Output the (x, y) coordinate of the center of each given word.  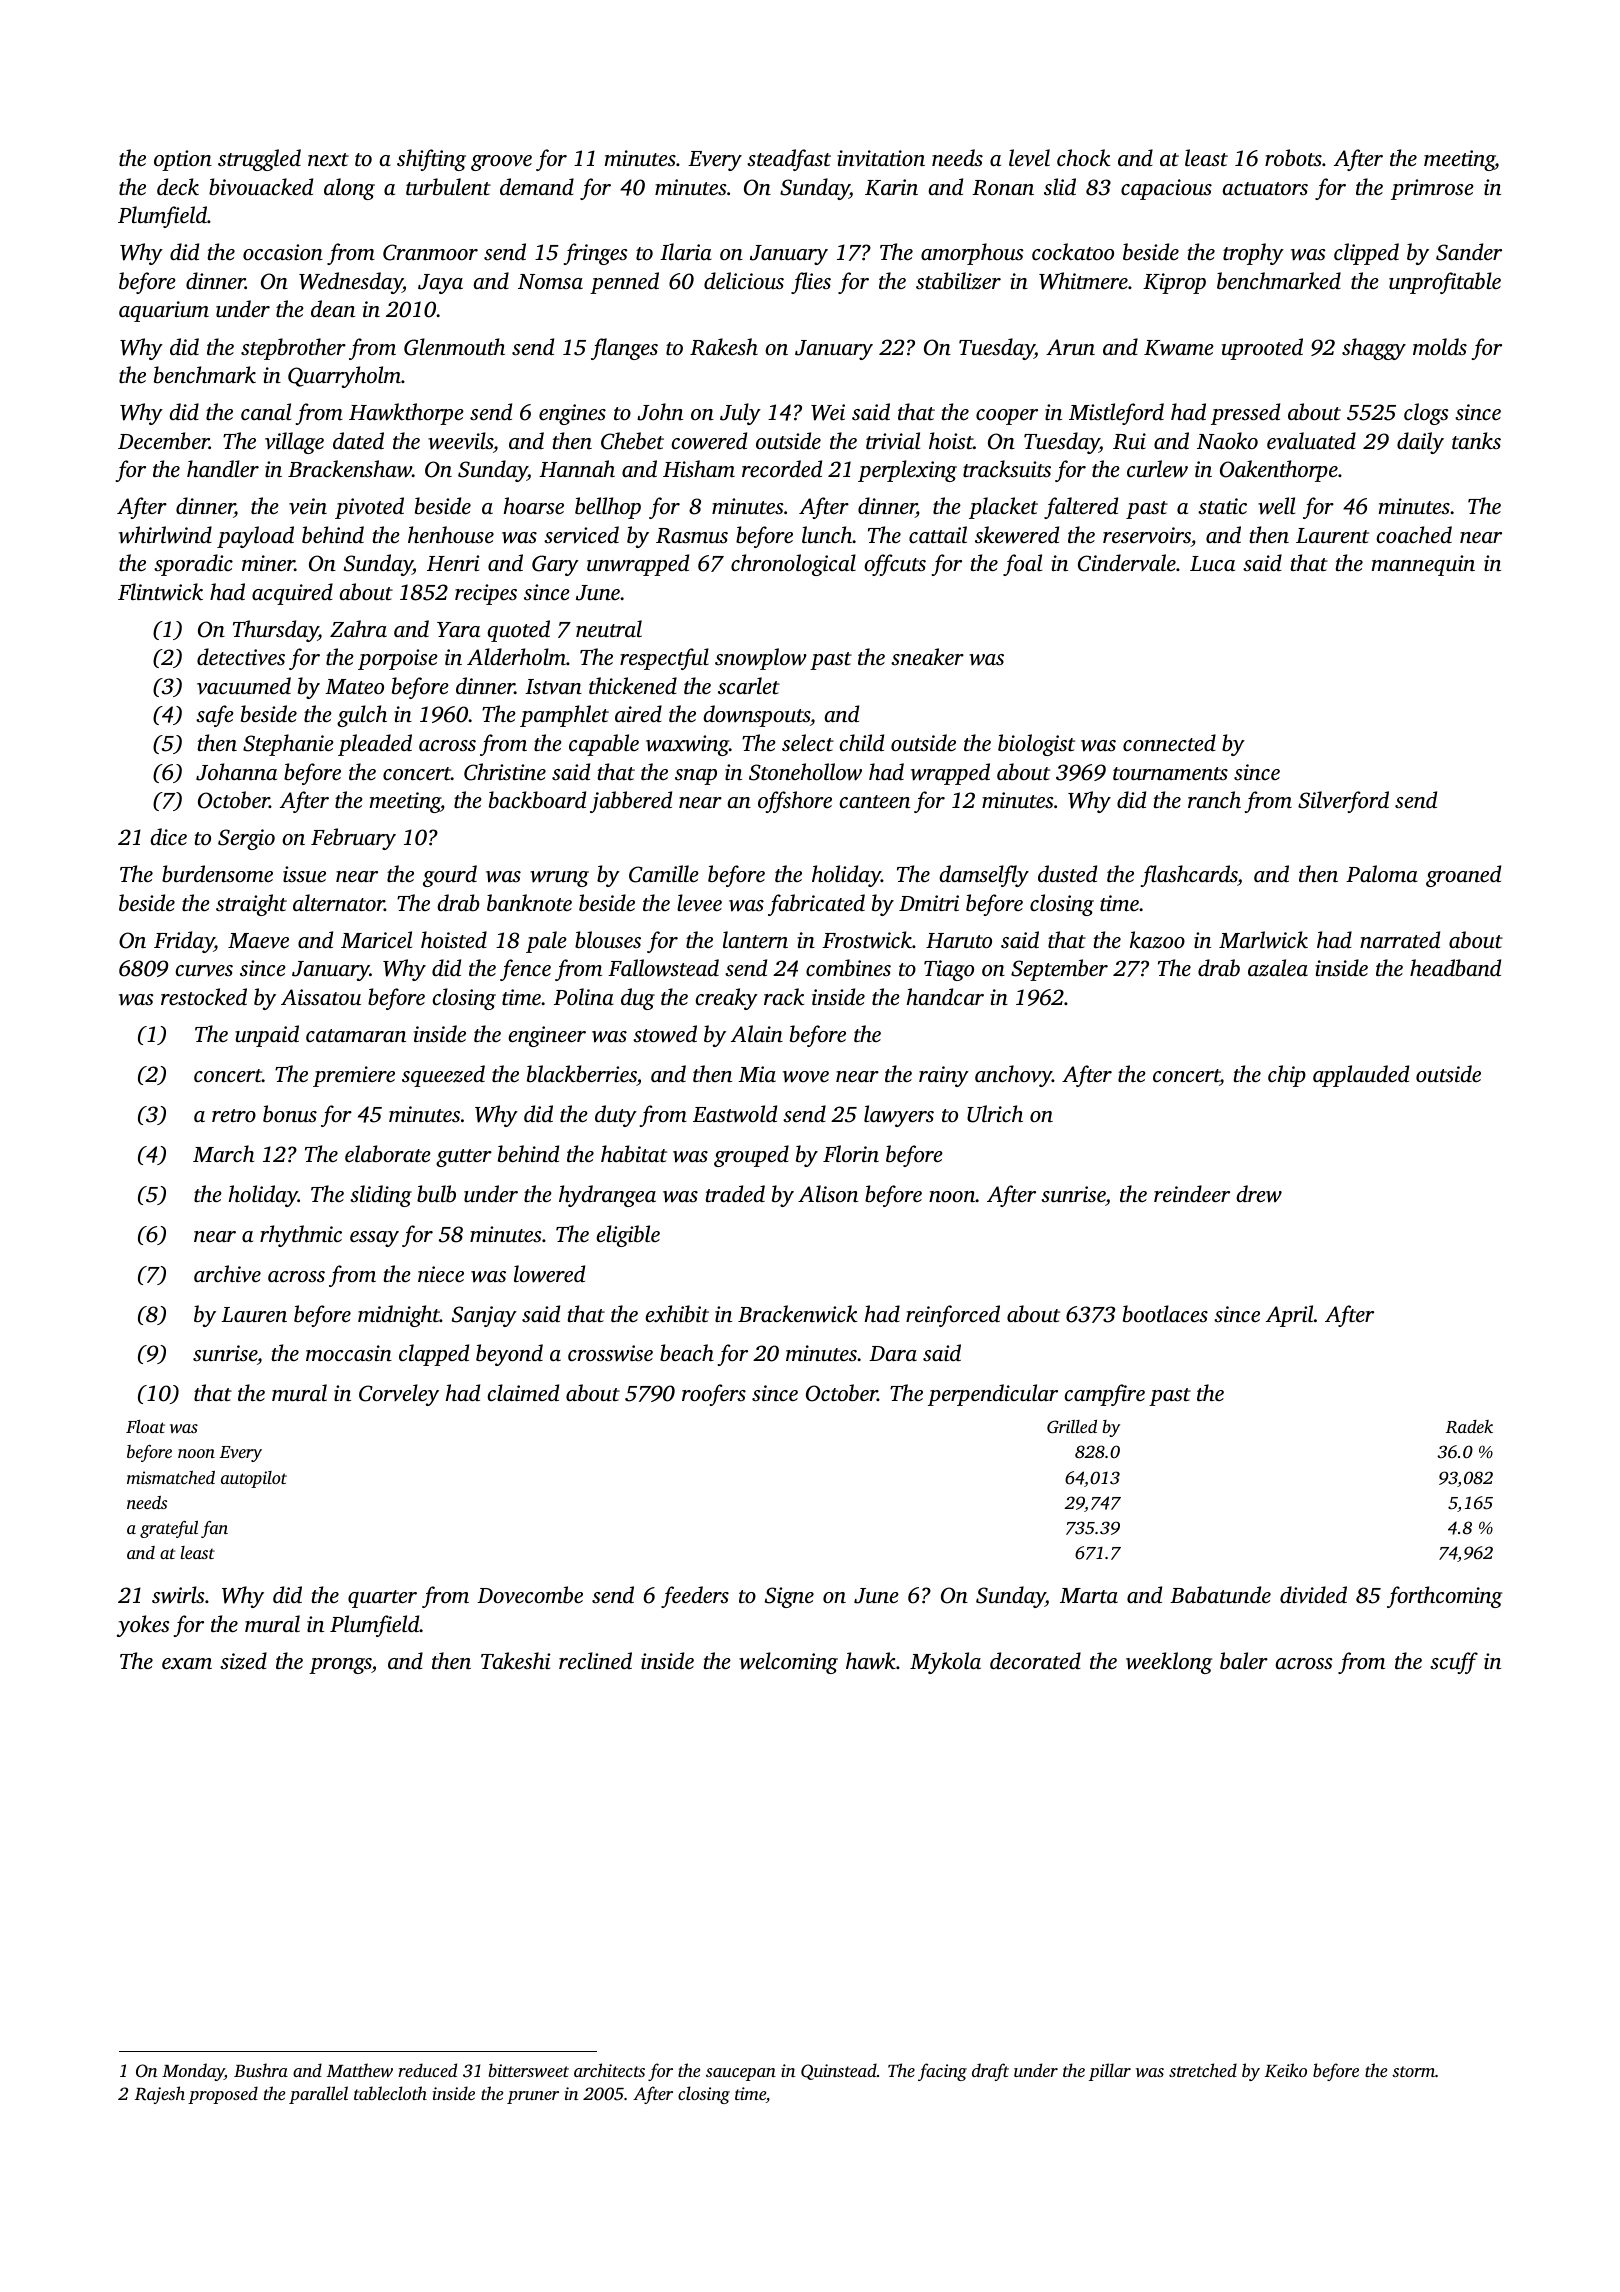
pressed (1245, 414)
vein (308, 506)
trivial (893, 440)
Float (145, 1426)
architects (609, 2070)
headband (1455, 967)
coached (1414, 534)
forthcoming (1444, 1597)
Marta (1089, 1595)
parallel (318, 2095)
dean (333, 308)
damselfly (984, 876)
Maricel (376, 939)
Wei (828, 412)
